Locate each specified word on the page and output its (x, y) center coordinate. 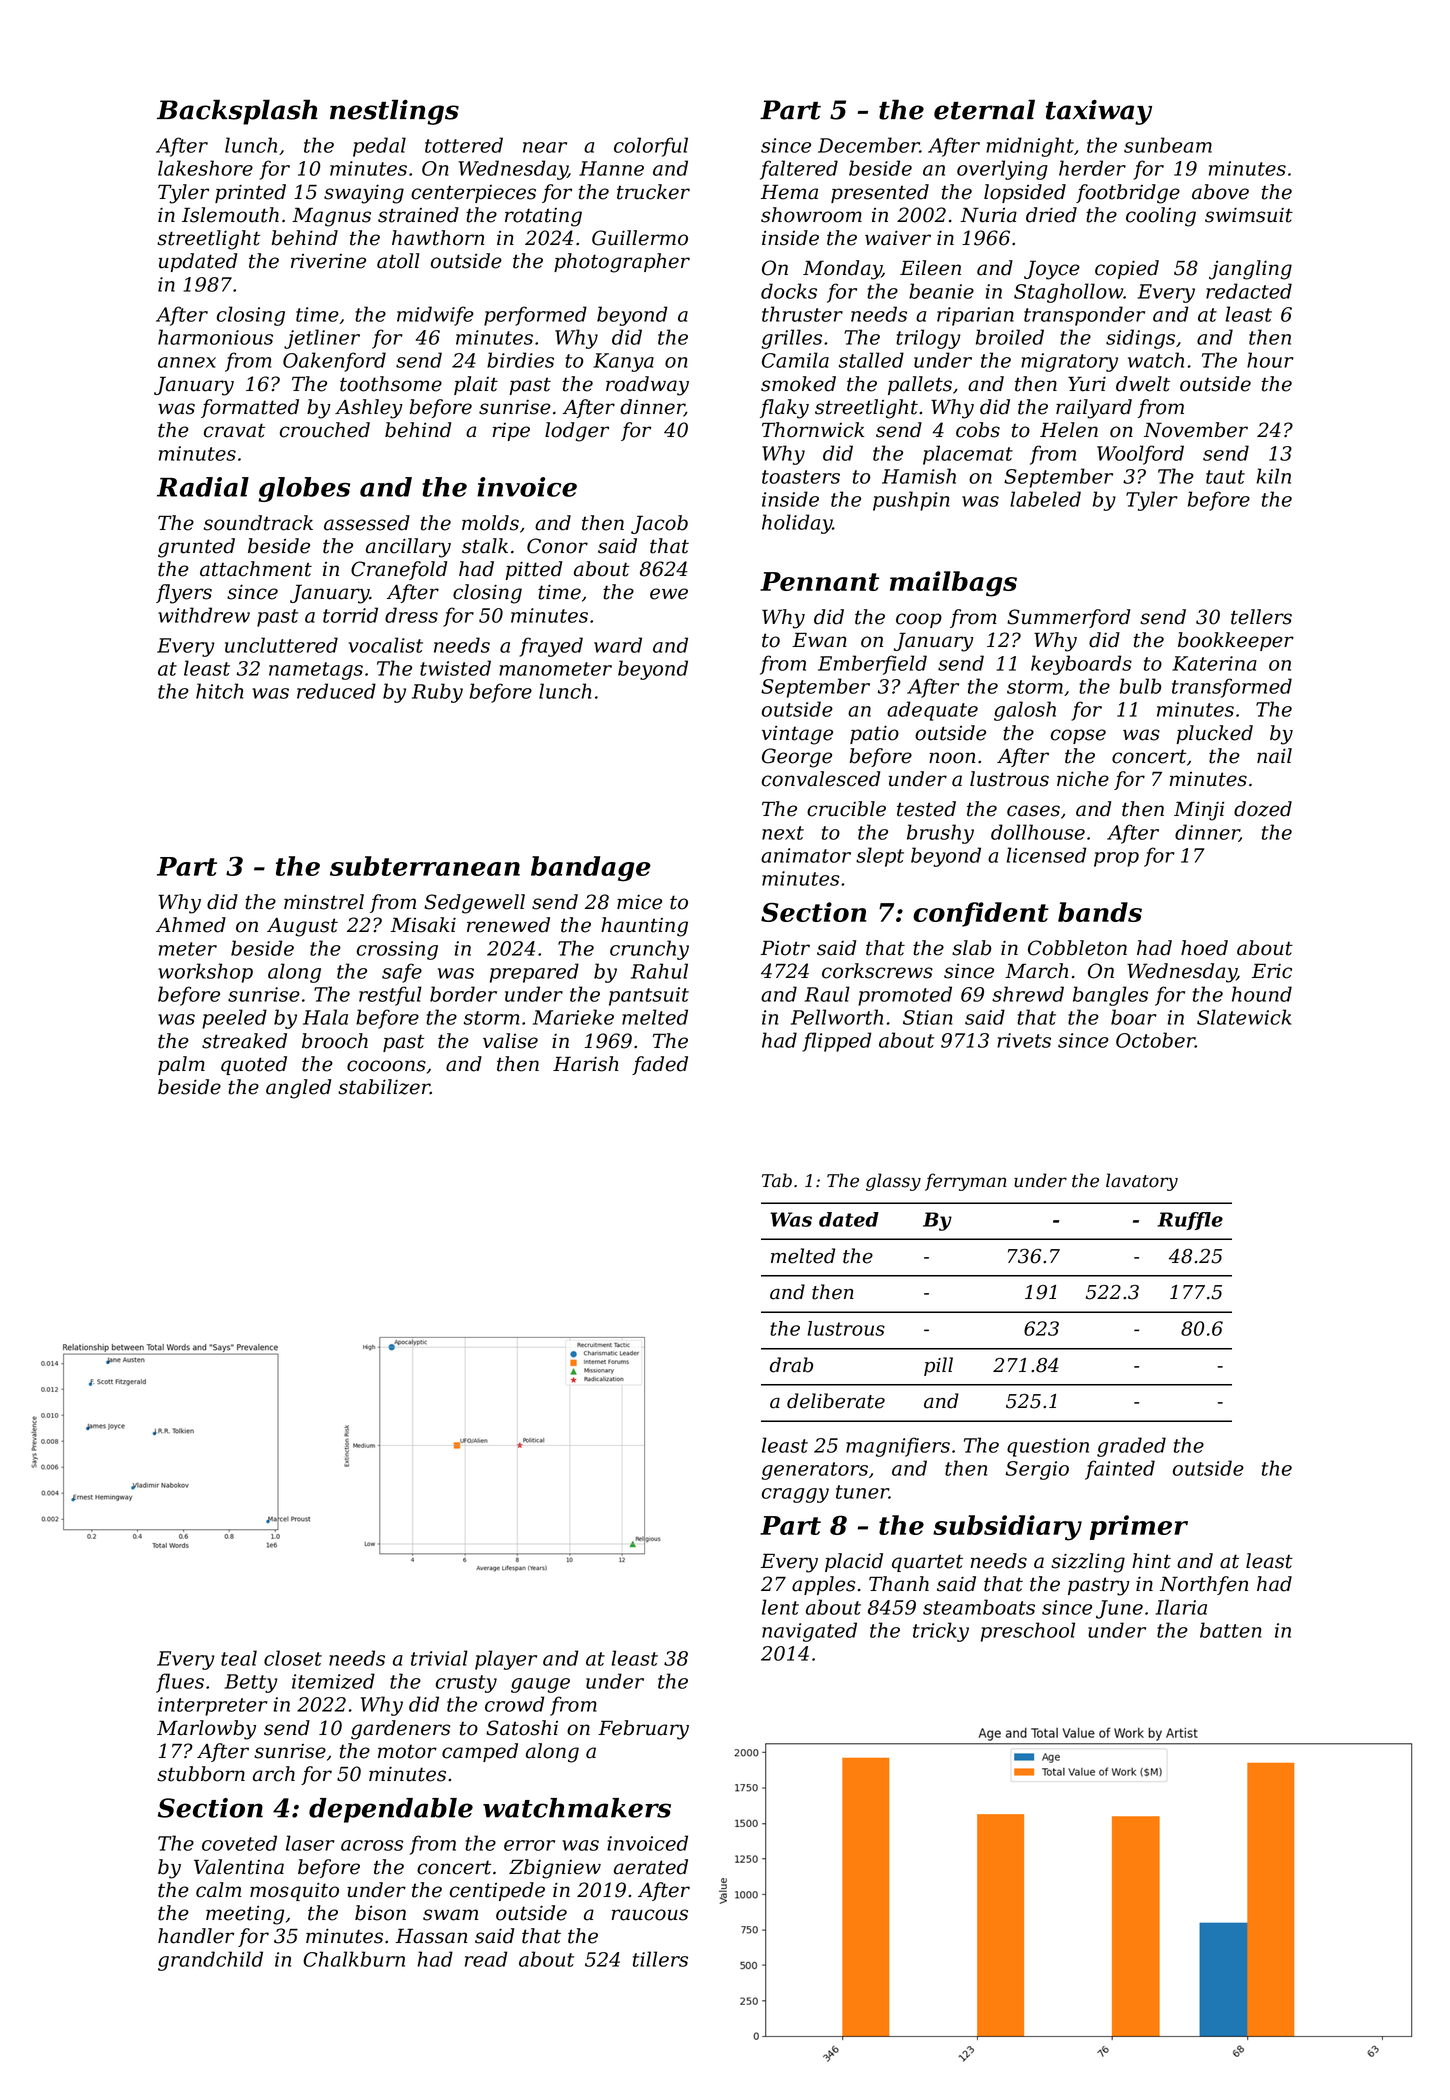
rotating (543, 217)
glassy (893, 1182)
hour (1270, 360)
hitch (219, 691)
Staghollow (1068, 293)
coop (919, 620)
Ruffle (1190, 1221)
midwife (435, 316)
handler (196, 1936)
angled (298, 1089)
